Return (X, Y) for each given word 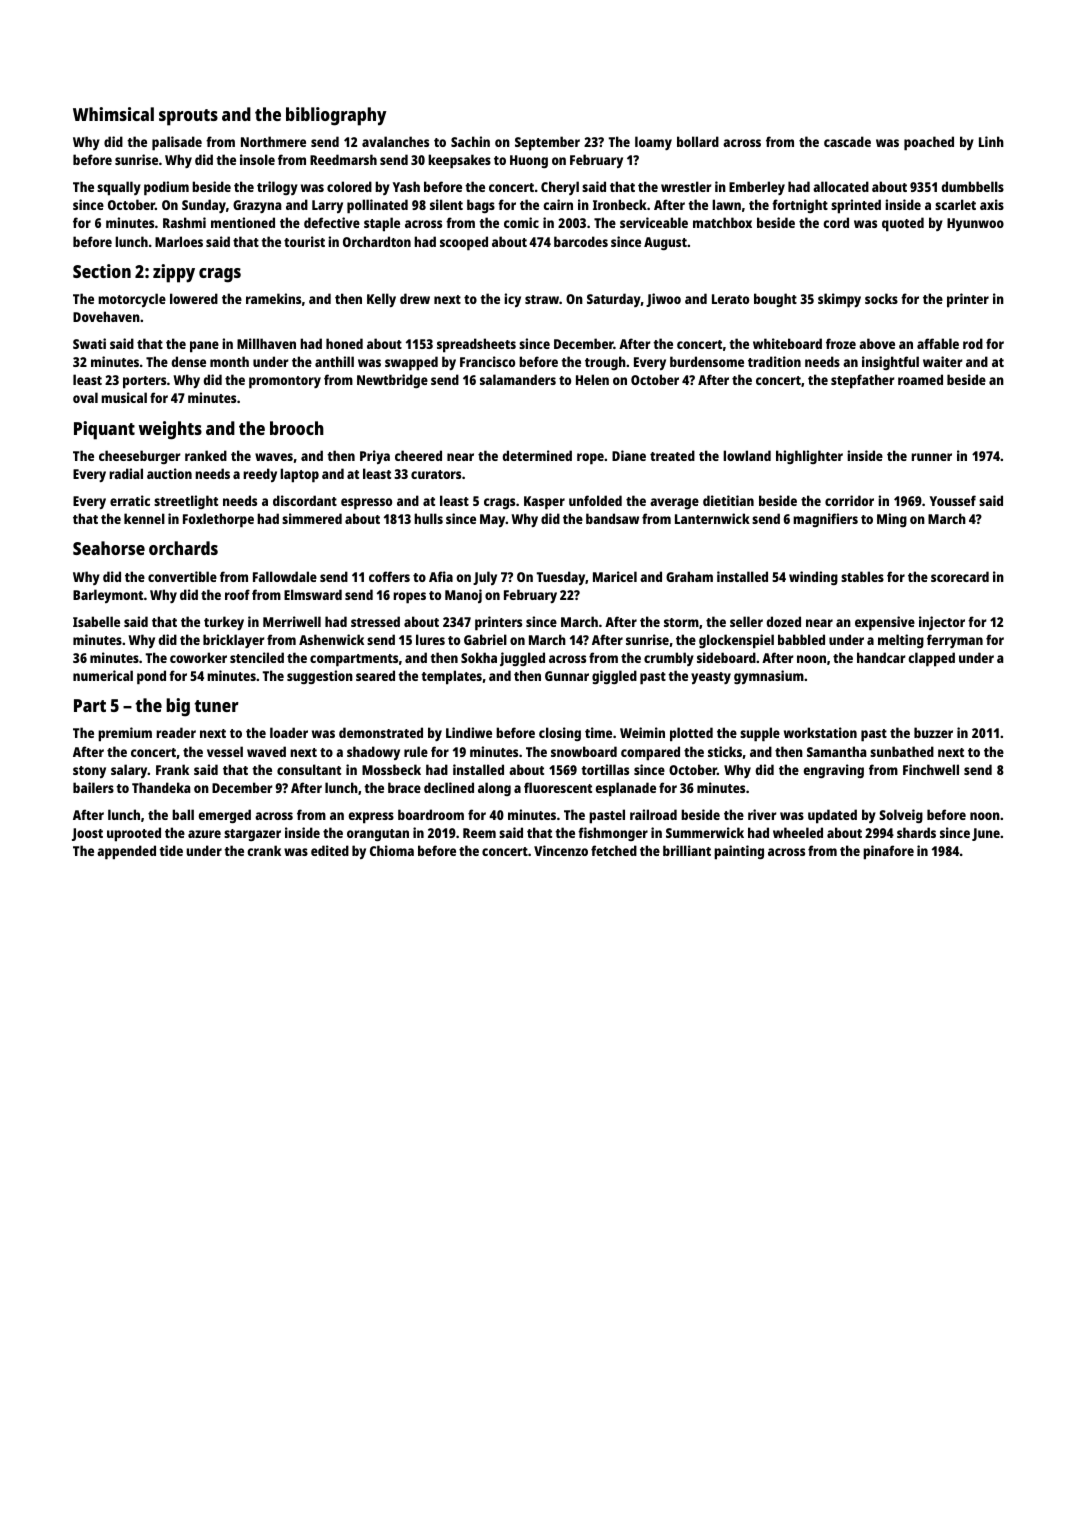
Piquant (104, 430)
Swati (89, 343)
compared (650, 753)
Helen (592, 379)
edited (330, 850)
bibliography (336, 116)
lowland (747, 455)
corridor (849, 500)
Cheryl (560, 188)
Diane (629, 455)
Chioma (392, 850)
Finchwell (931, 769)
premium (125, 734)
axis (992, 204)
